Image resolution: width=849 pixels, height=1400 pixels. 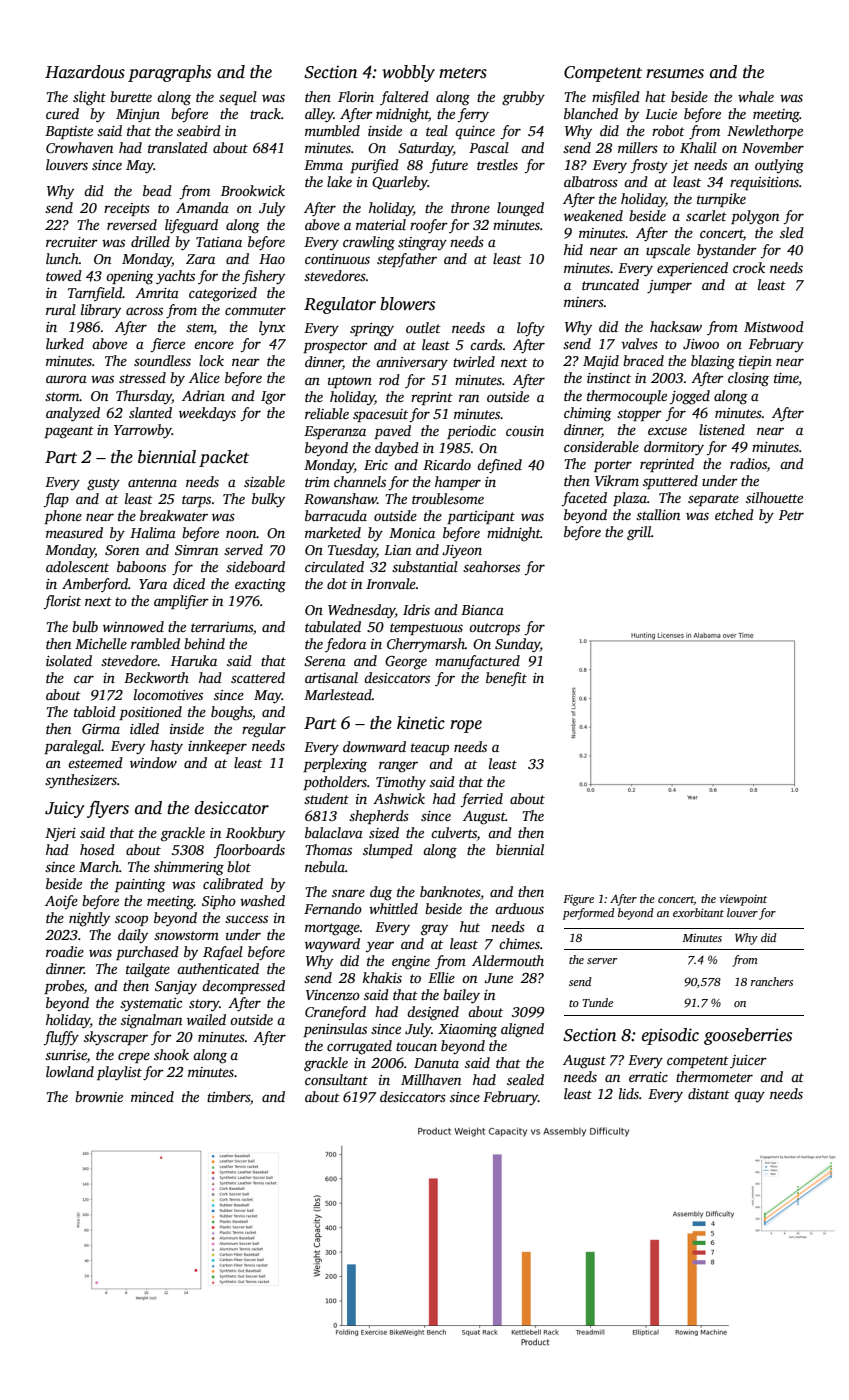 What do you see at coordinates (85, 72) in the image?
I see `Hazardous` at bounding box center [85, 72].
